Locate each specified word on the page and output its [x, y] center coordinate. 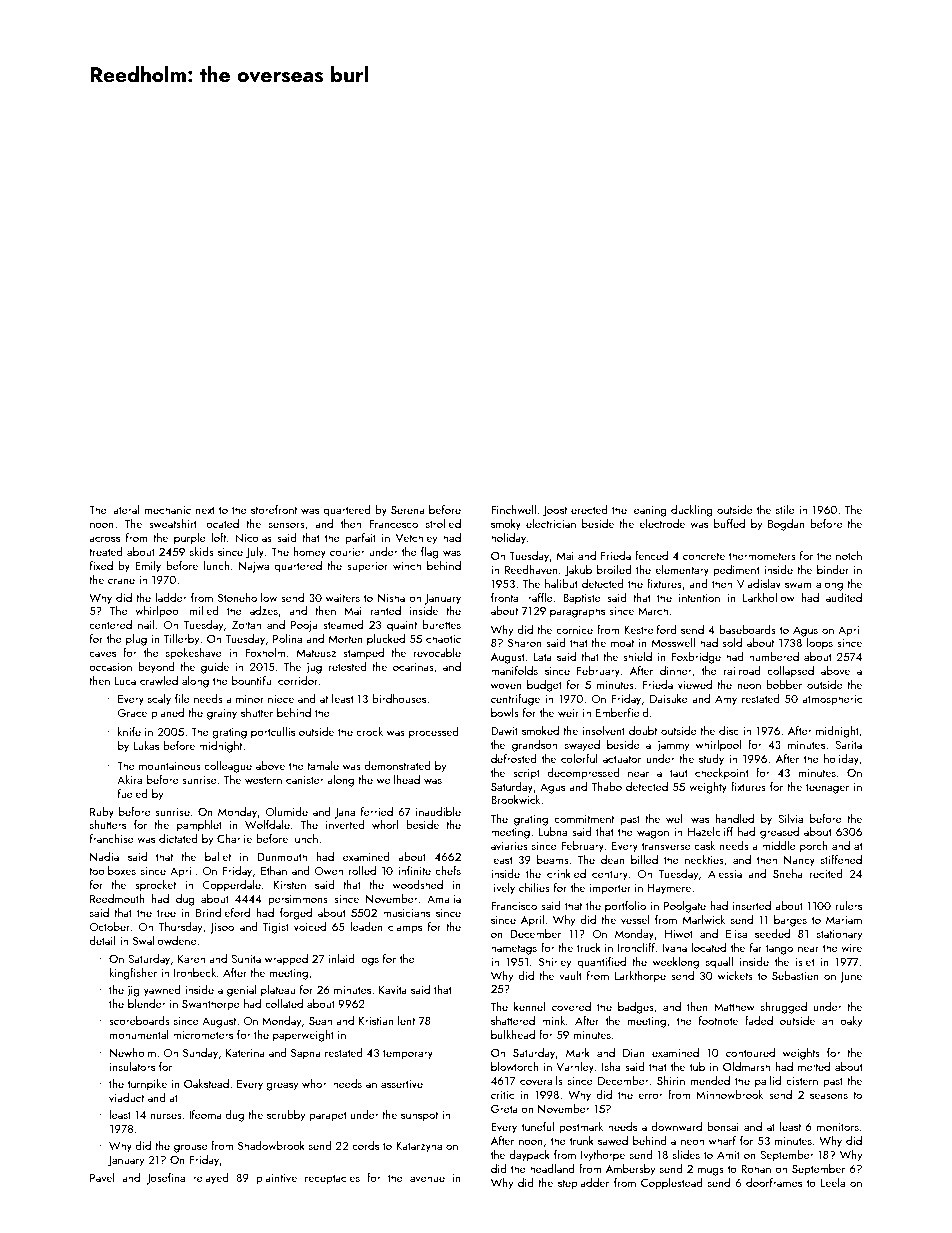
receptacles [332, 1179]
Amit [728, 1155]
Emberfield [622, 712]
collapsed [790, 672]
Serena [408, 510]
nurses [166, 1116]
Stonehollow [247, 597]
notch [849, 555]
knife [129, 731]
